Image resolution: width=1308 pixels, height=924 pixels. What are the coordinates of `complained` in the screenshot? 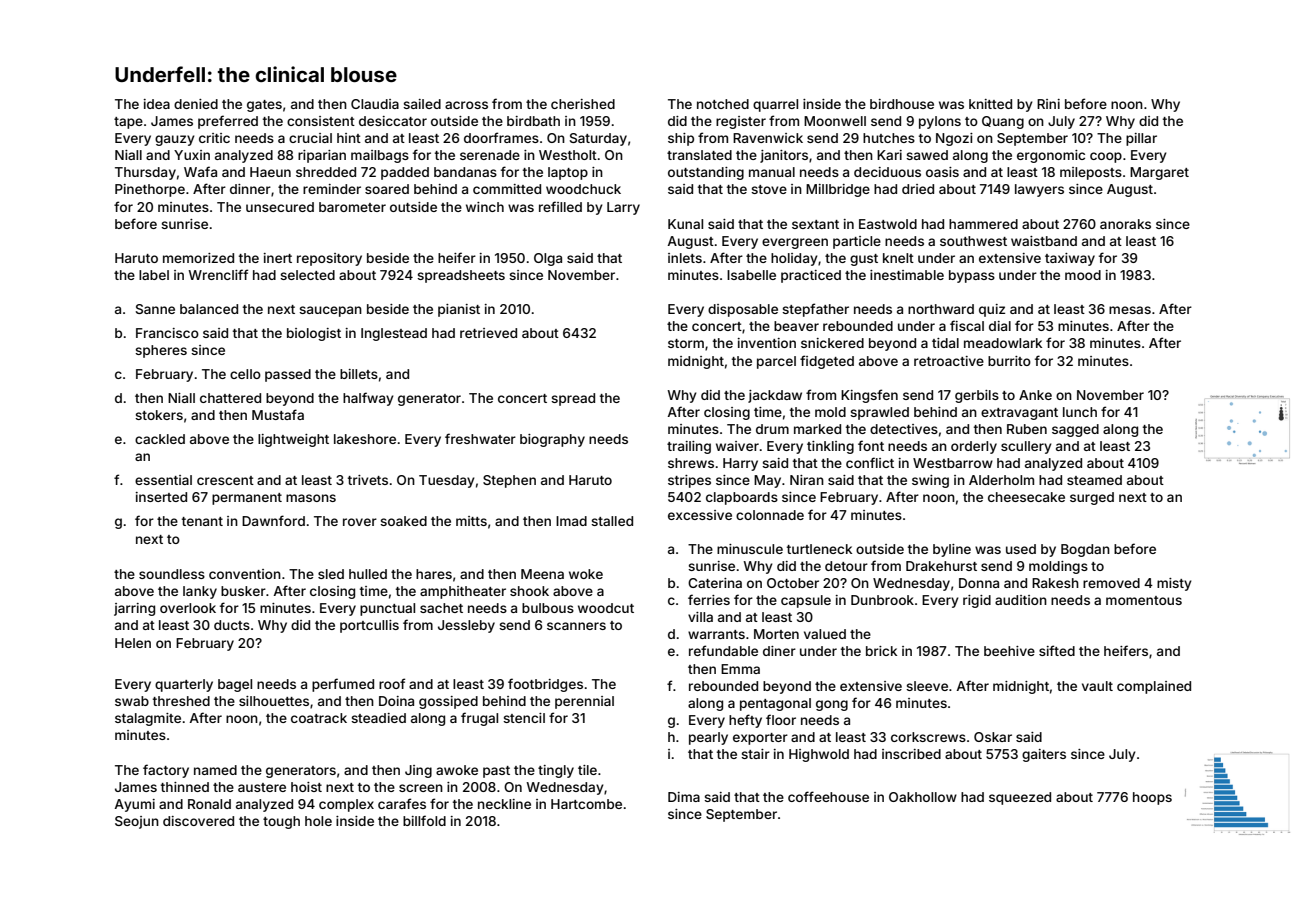 It's located at (1154, 687).
